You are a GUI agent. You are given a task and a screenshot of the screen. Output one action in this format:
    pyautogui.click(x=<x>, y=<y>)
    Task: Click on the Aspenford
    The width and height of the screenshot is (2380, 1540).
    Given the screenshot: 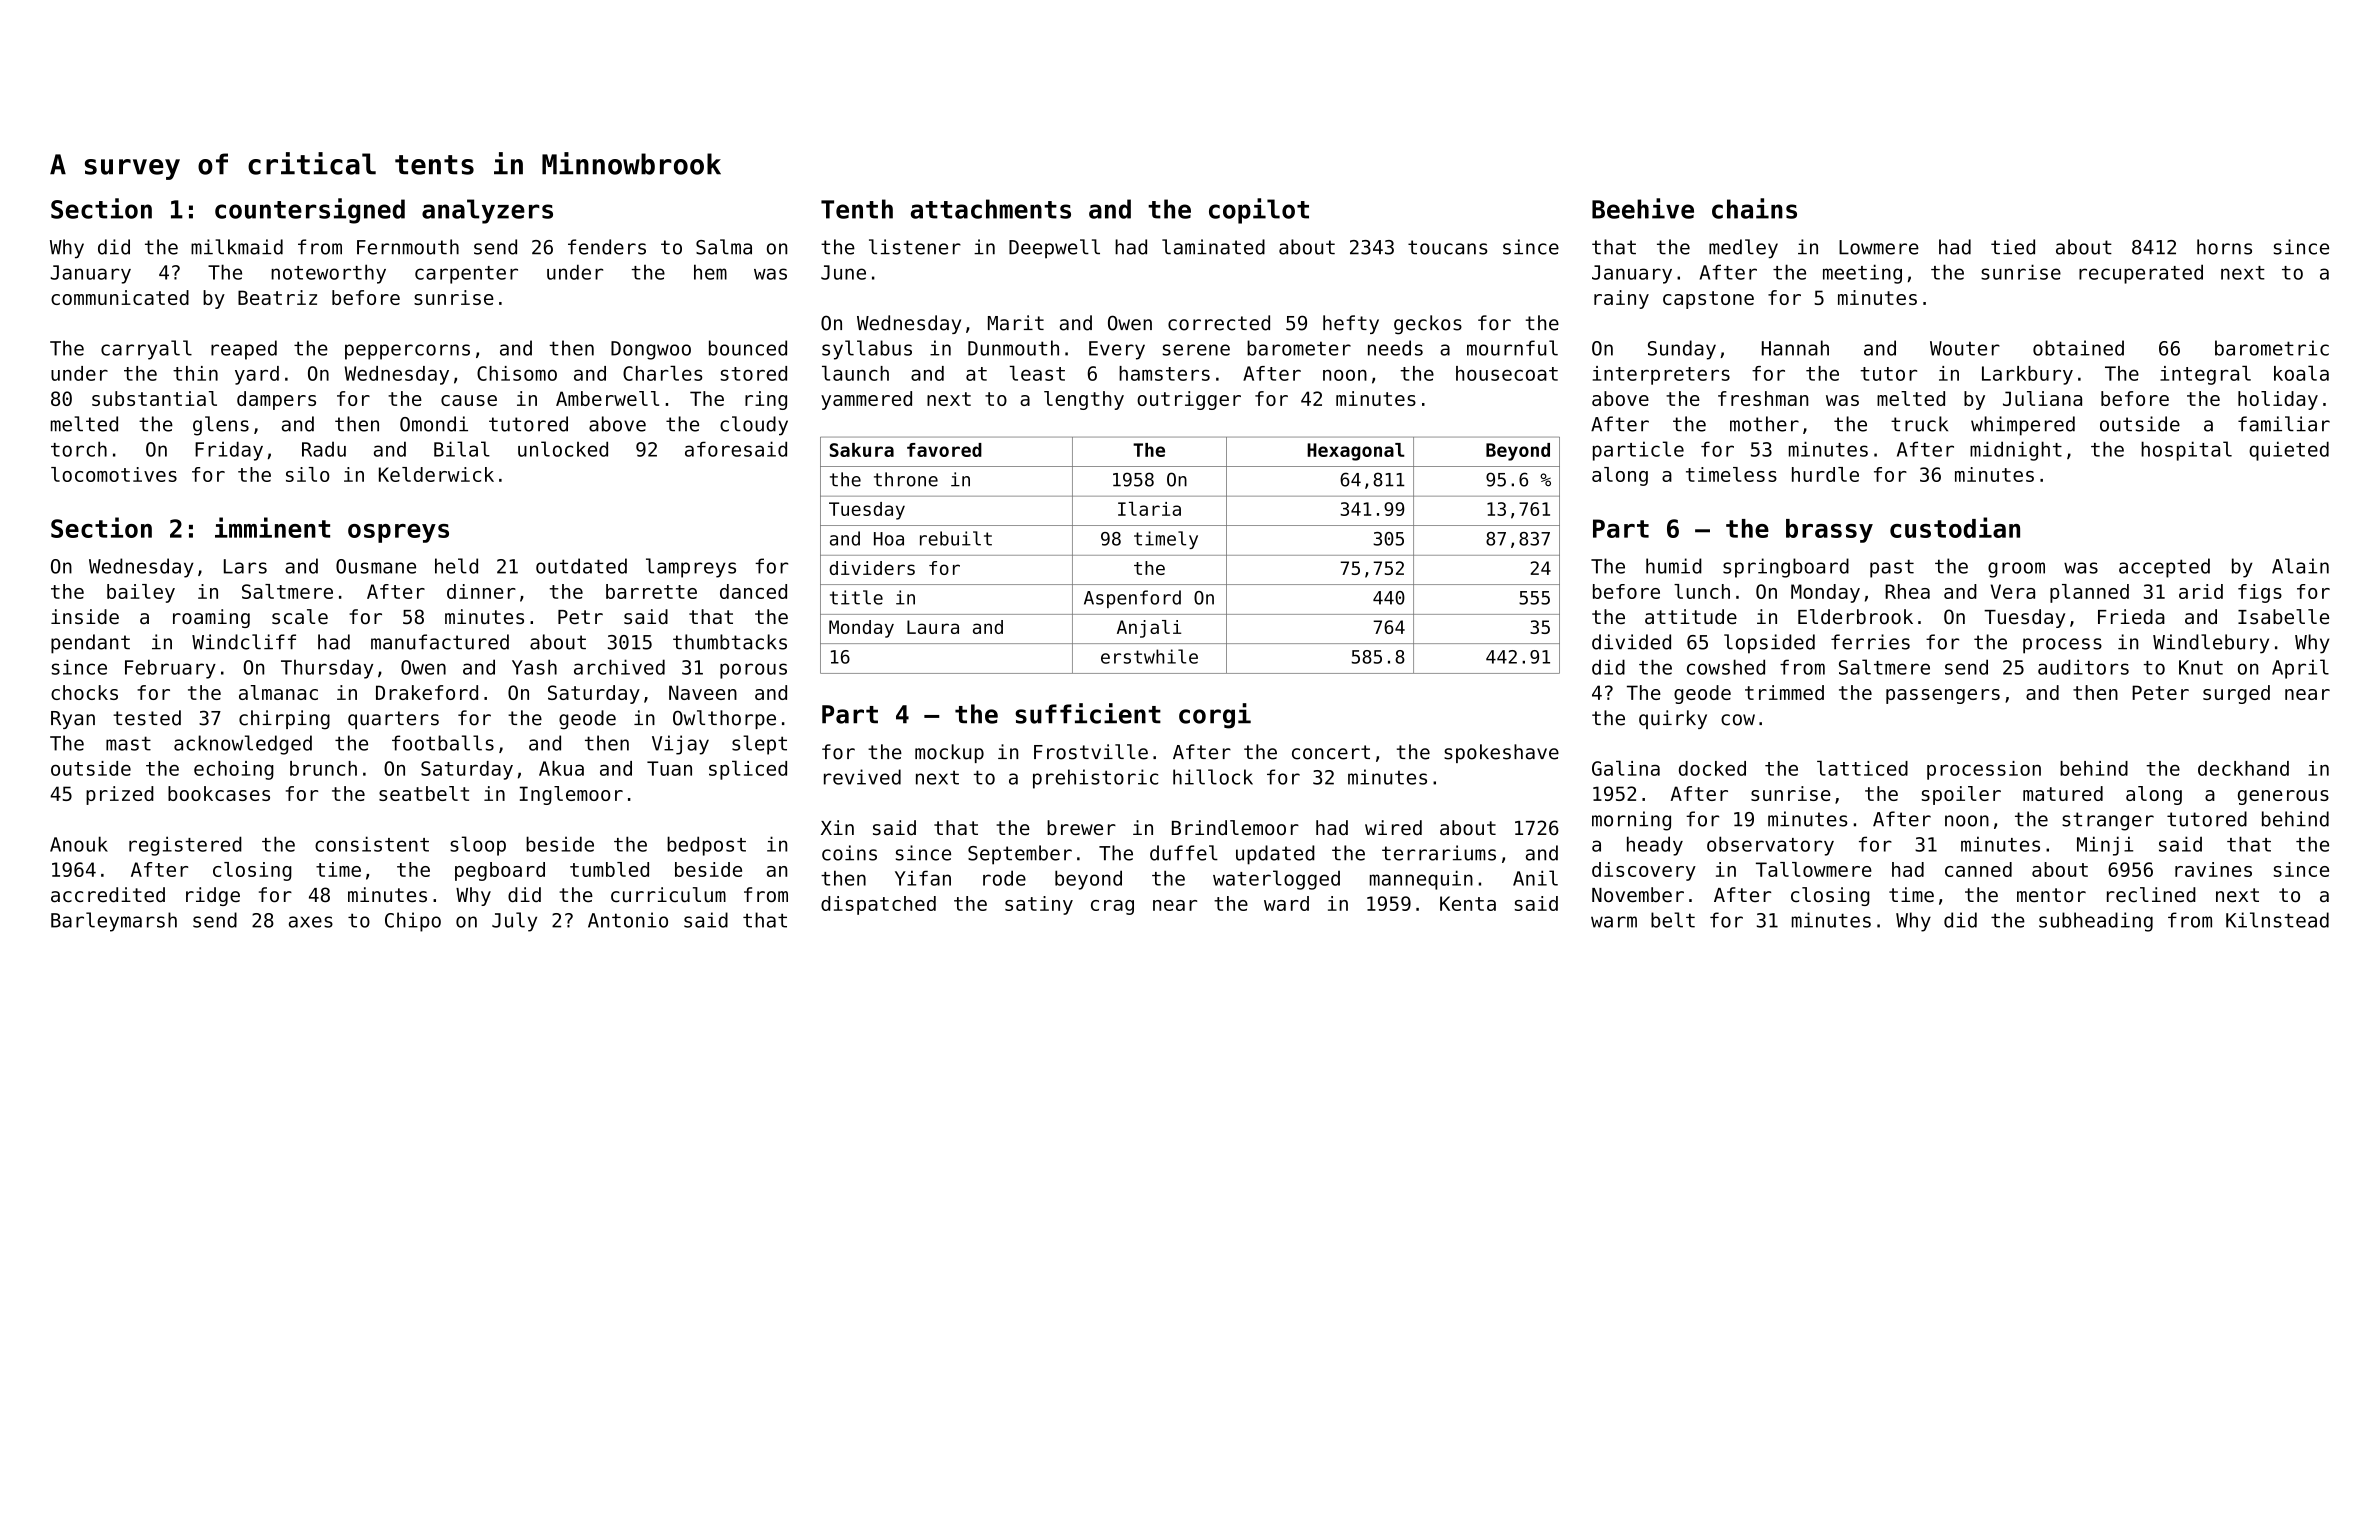 What is the action you would take?
    pyautogui.click(x=1132, y=599)
